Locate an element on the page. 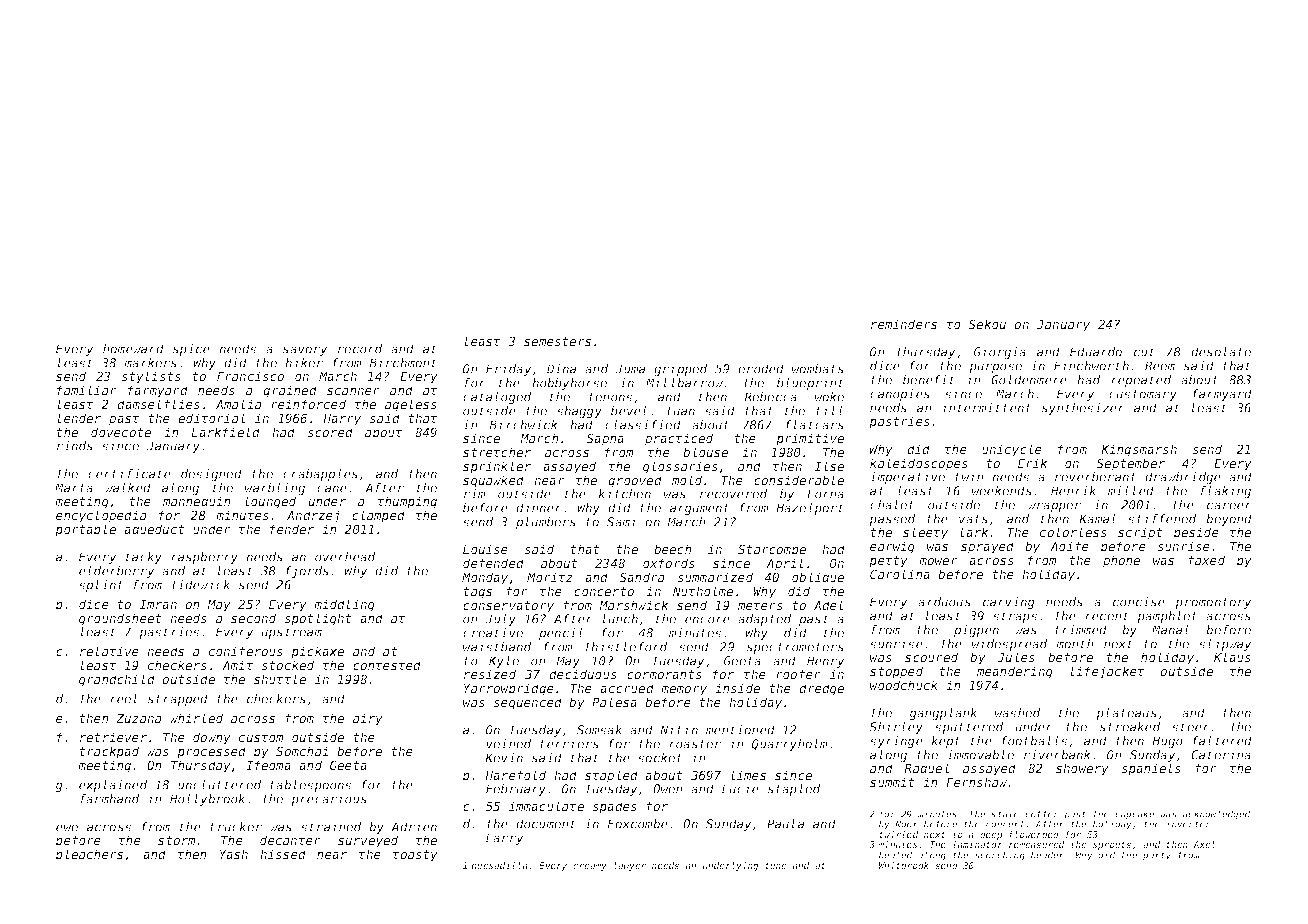 The image size is (1308, 924). Harefold is located at coordinates (515, 775).
